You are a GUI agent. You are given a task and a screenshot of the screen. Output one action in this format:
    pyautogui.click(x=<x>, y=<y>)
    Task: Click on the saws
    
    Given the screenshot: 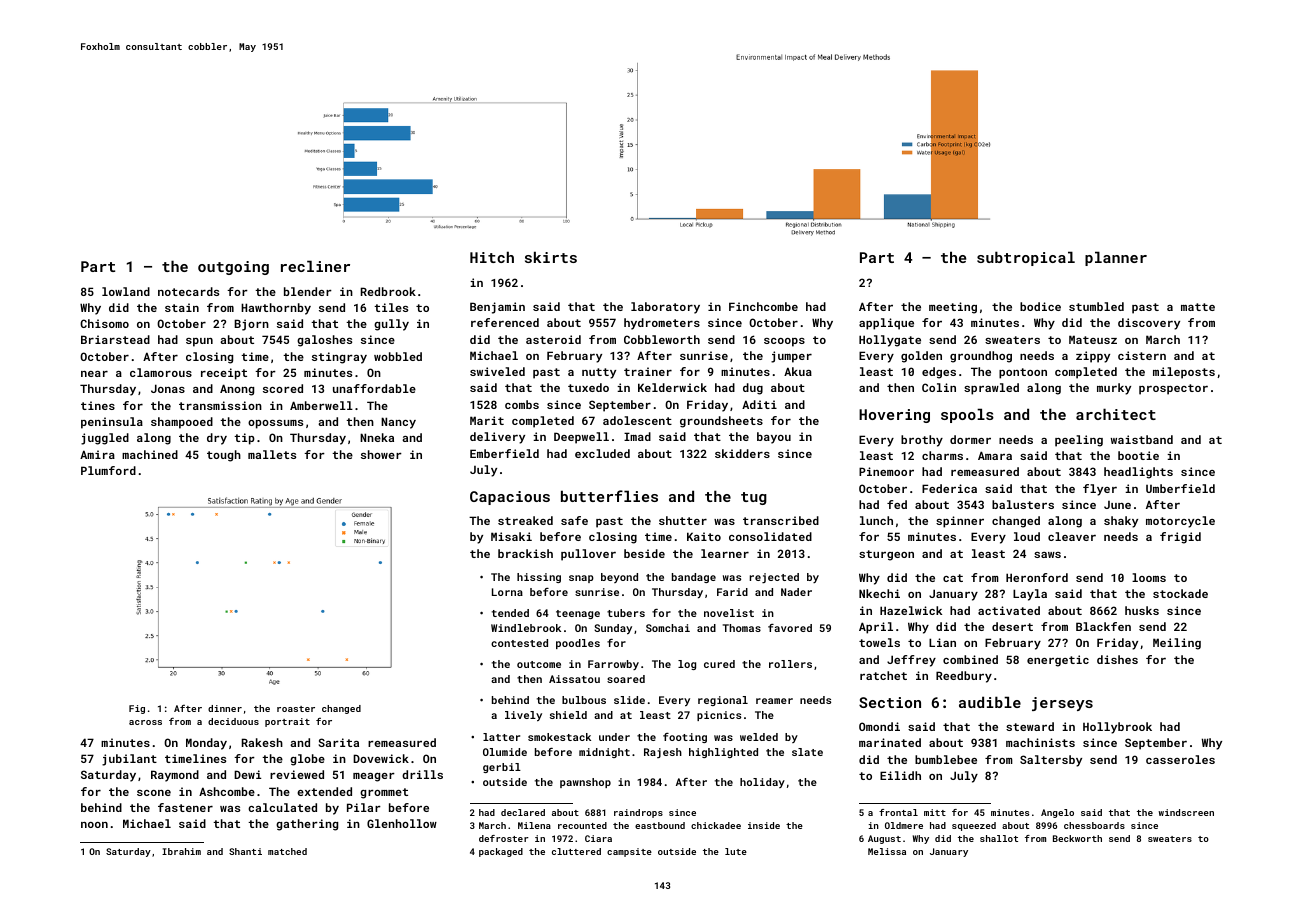 What is the action you would take?
    pyautogui.click(x=1047, y=555)
